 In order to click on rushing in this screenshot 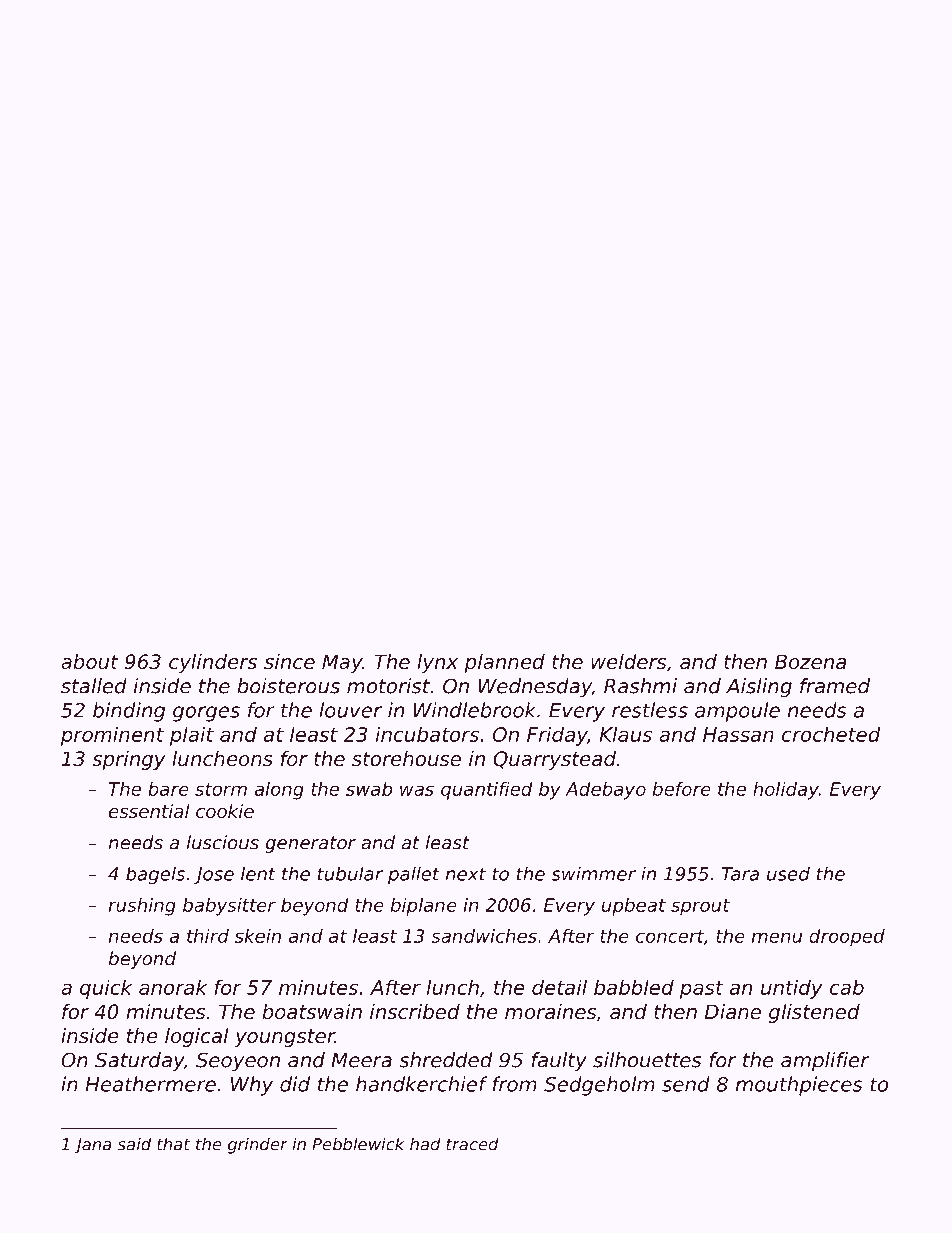, I will do `click(142, 907)`.
